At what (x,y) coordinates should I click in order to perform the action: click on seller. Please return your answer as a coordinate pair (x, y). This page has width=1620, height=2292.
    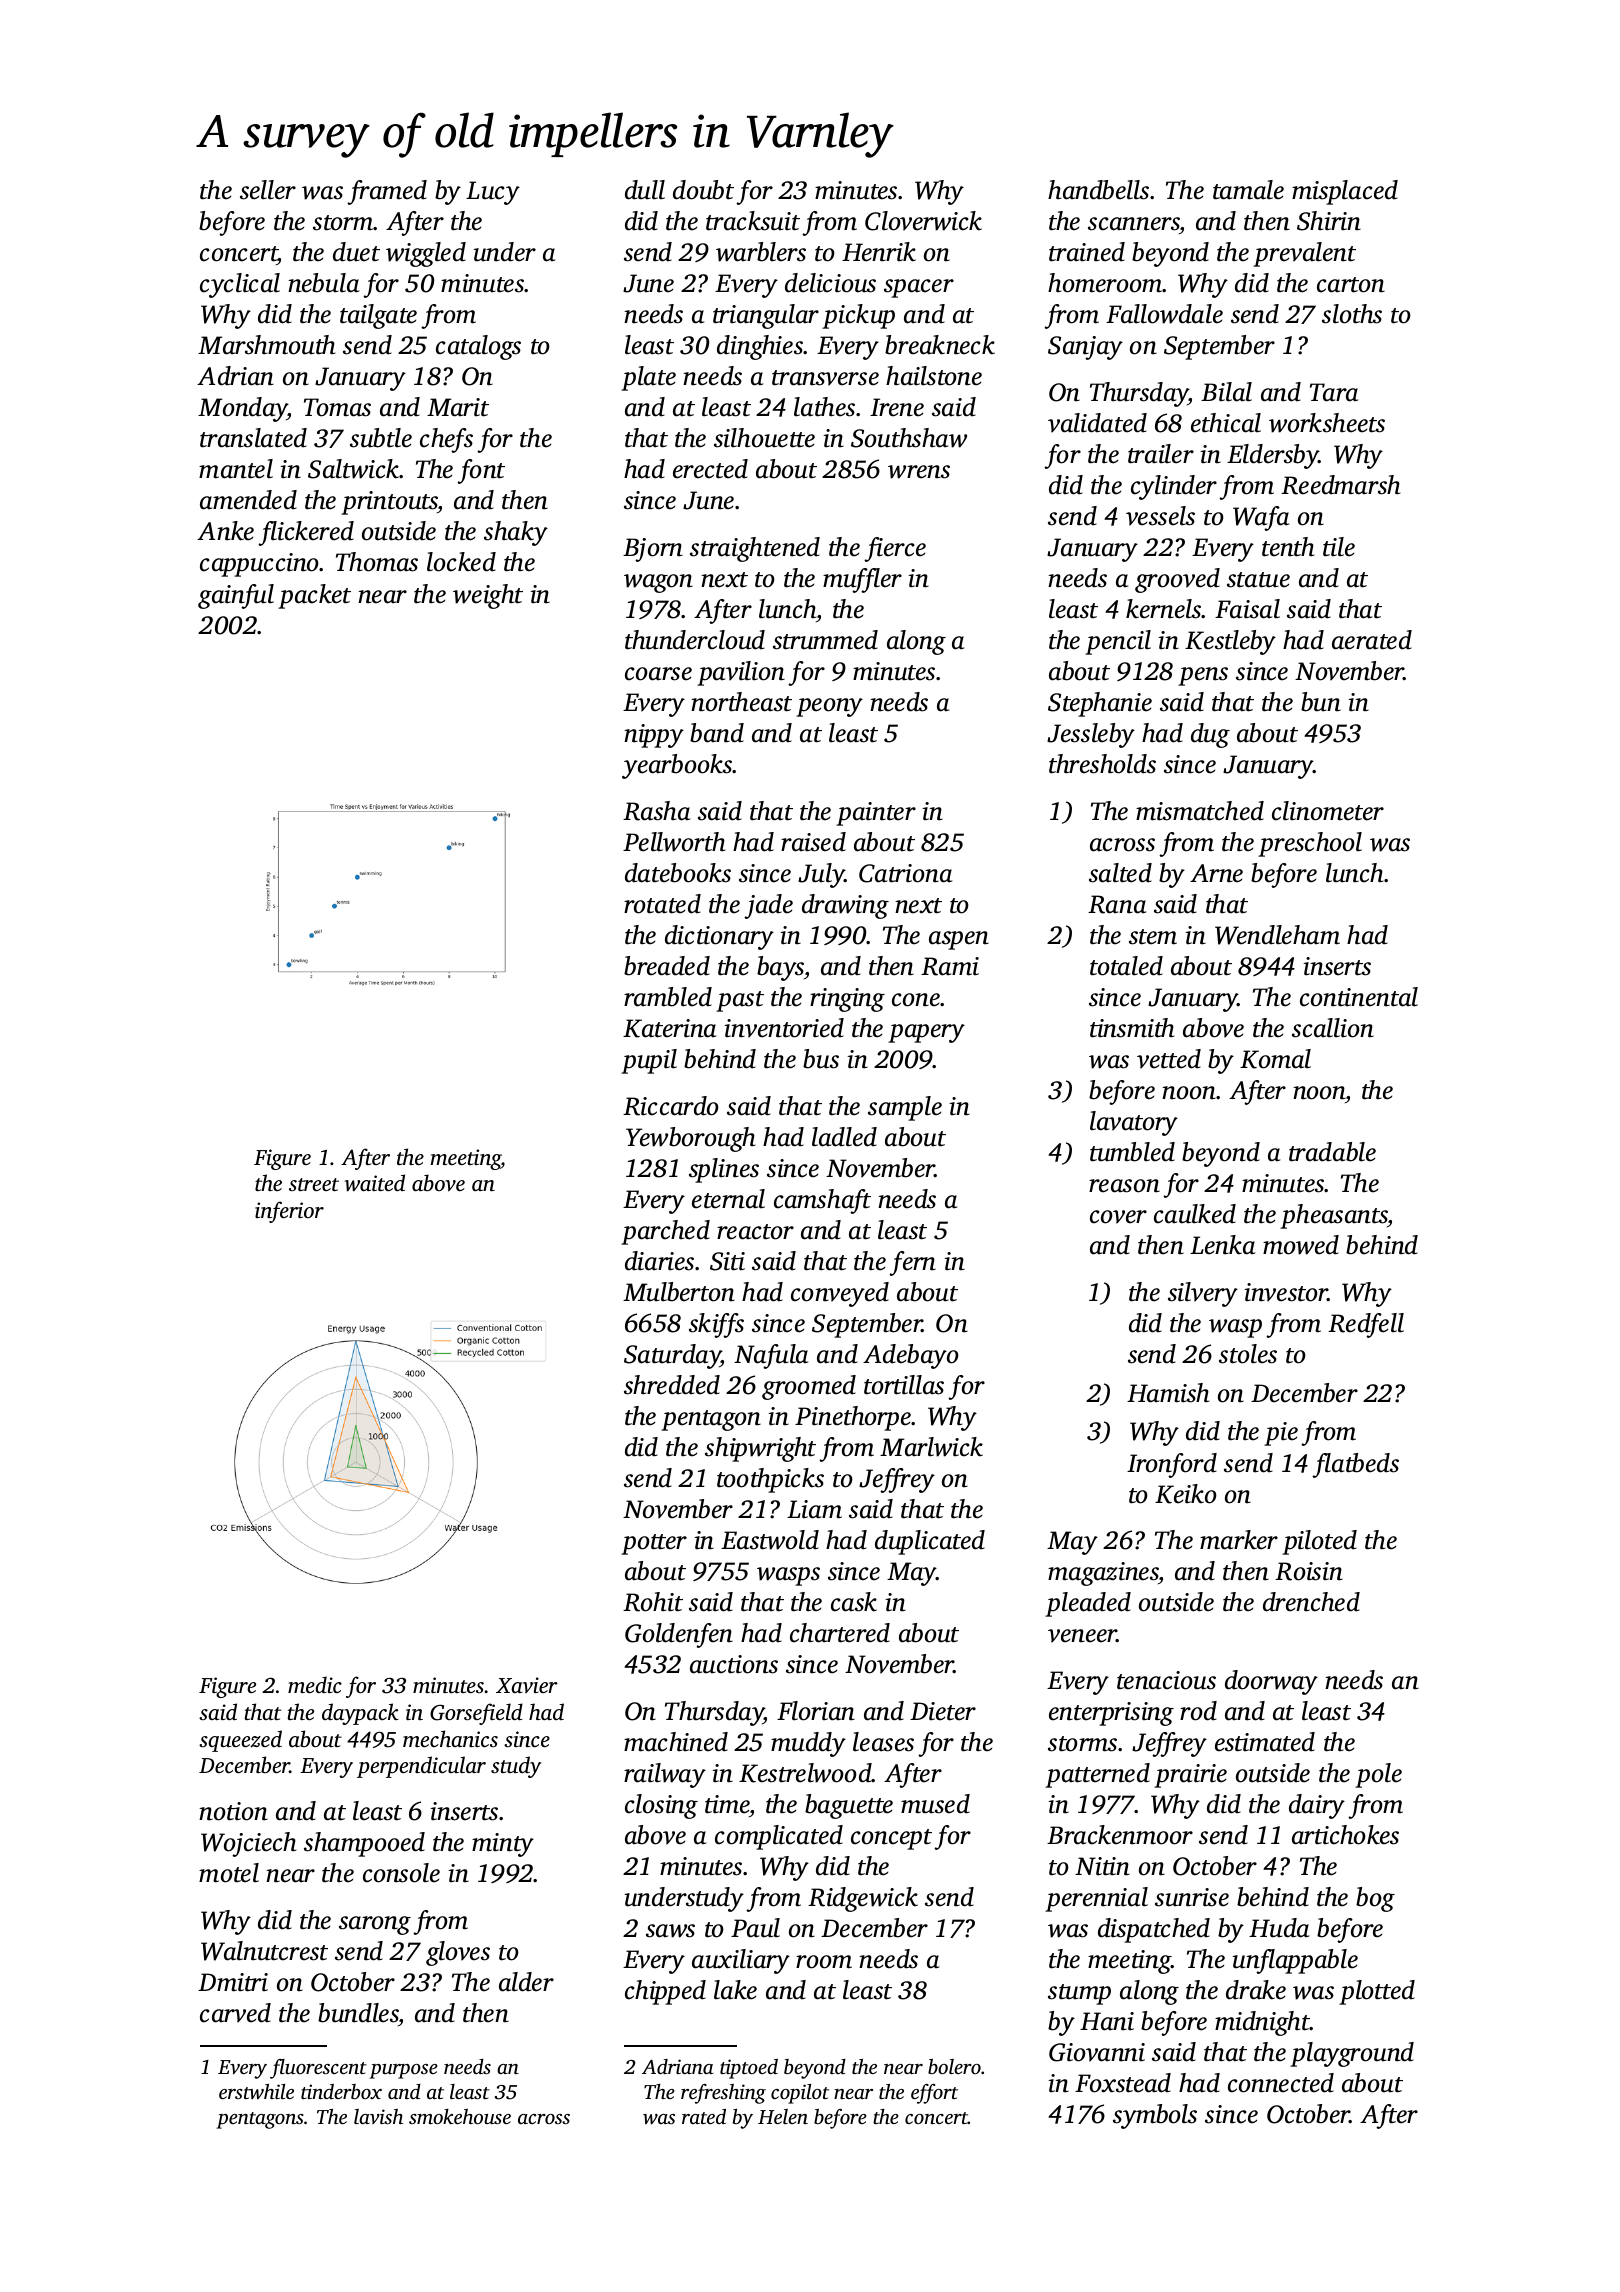
    Looking at the image, I should click on (268, 190).
